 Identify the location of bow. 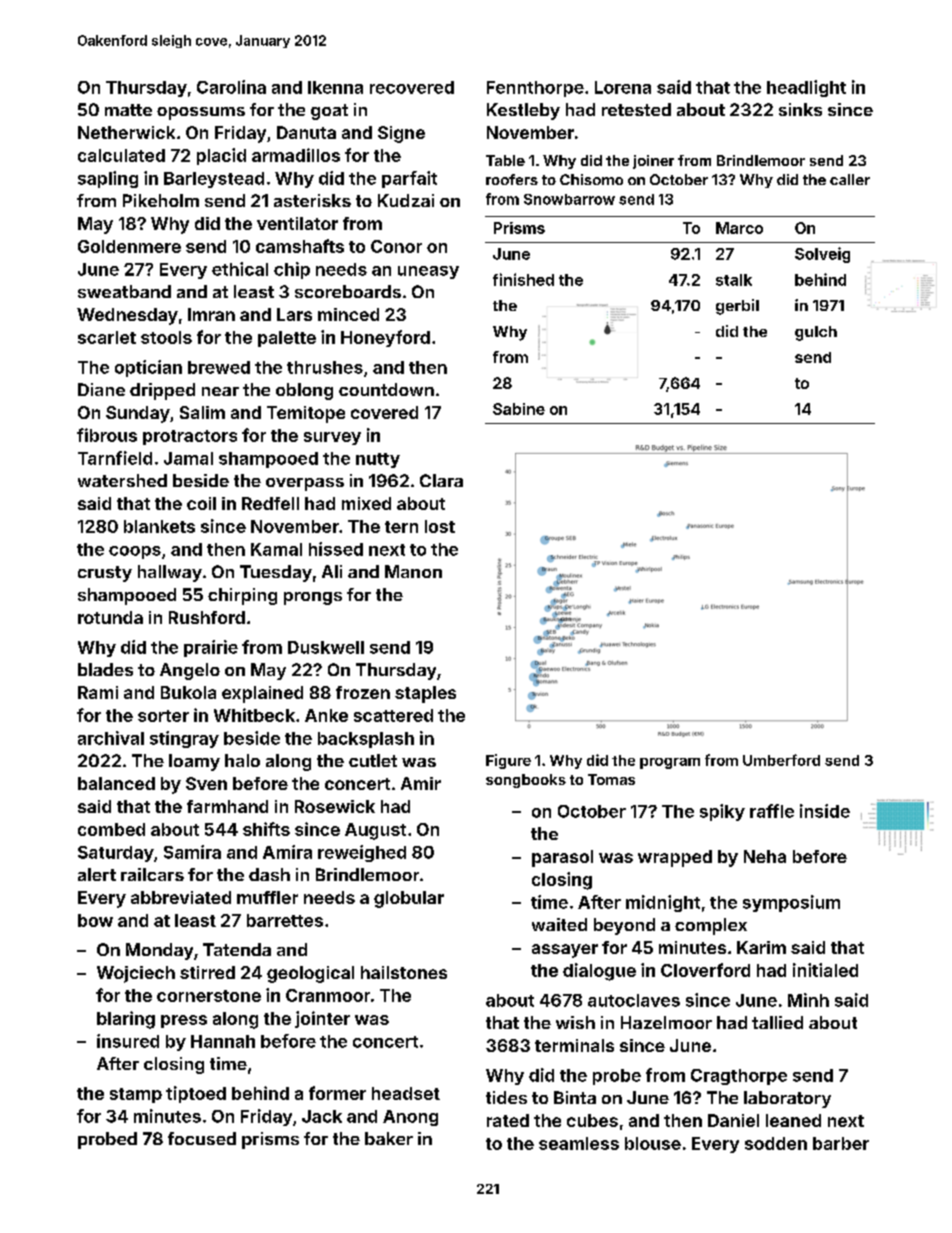
(95, 920).
